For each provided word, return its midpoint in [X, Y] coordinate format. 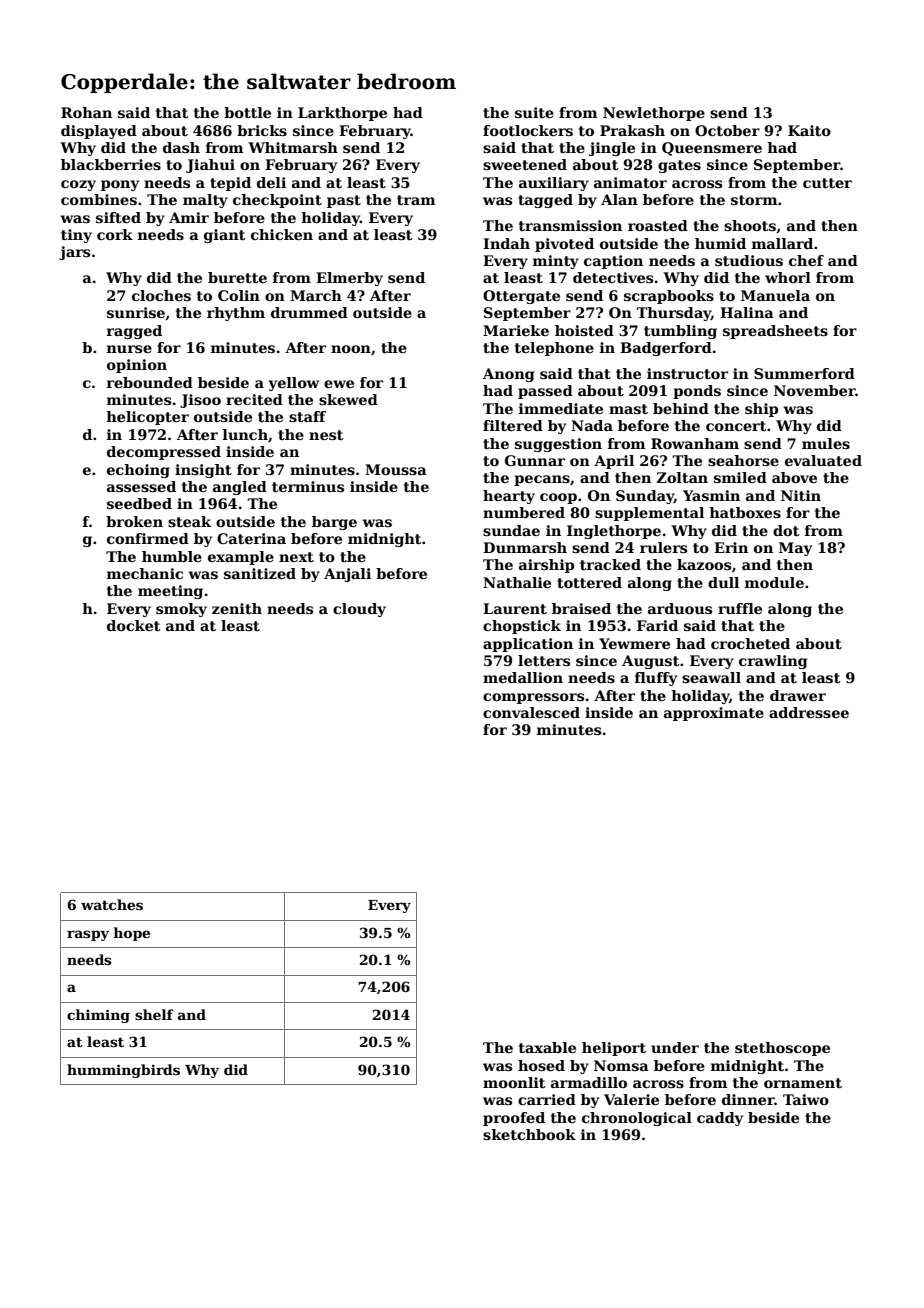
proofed [514, 1119]
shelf [154, 1014]
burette [237, 277]
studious [749, 260]
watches [112, 904]
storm [754, 200]
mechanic [145, 573]
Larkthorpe [342, 114]
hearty [509, 497]
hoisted [584, 330]
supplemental [649, 514]
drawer [798, 695]
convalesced [531, 712]
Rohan [86, 112]
